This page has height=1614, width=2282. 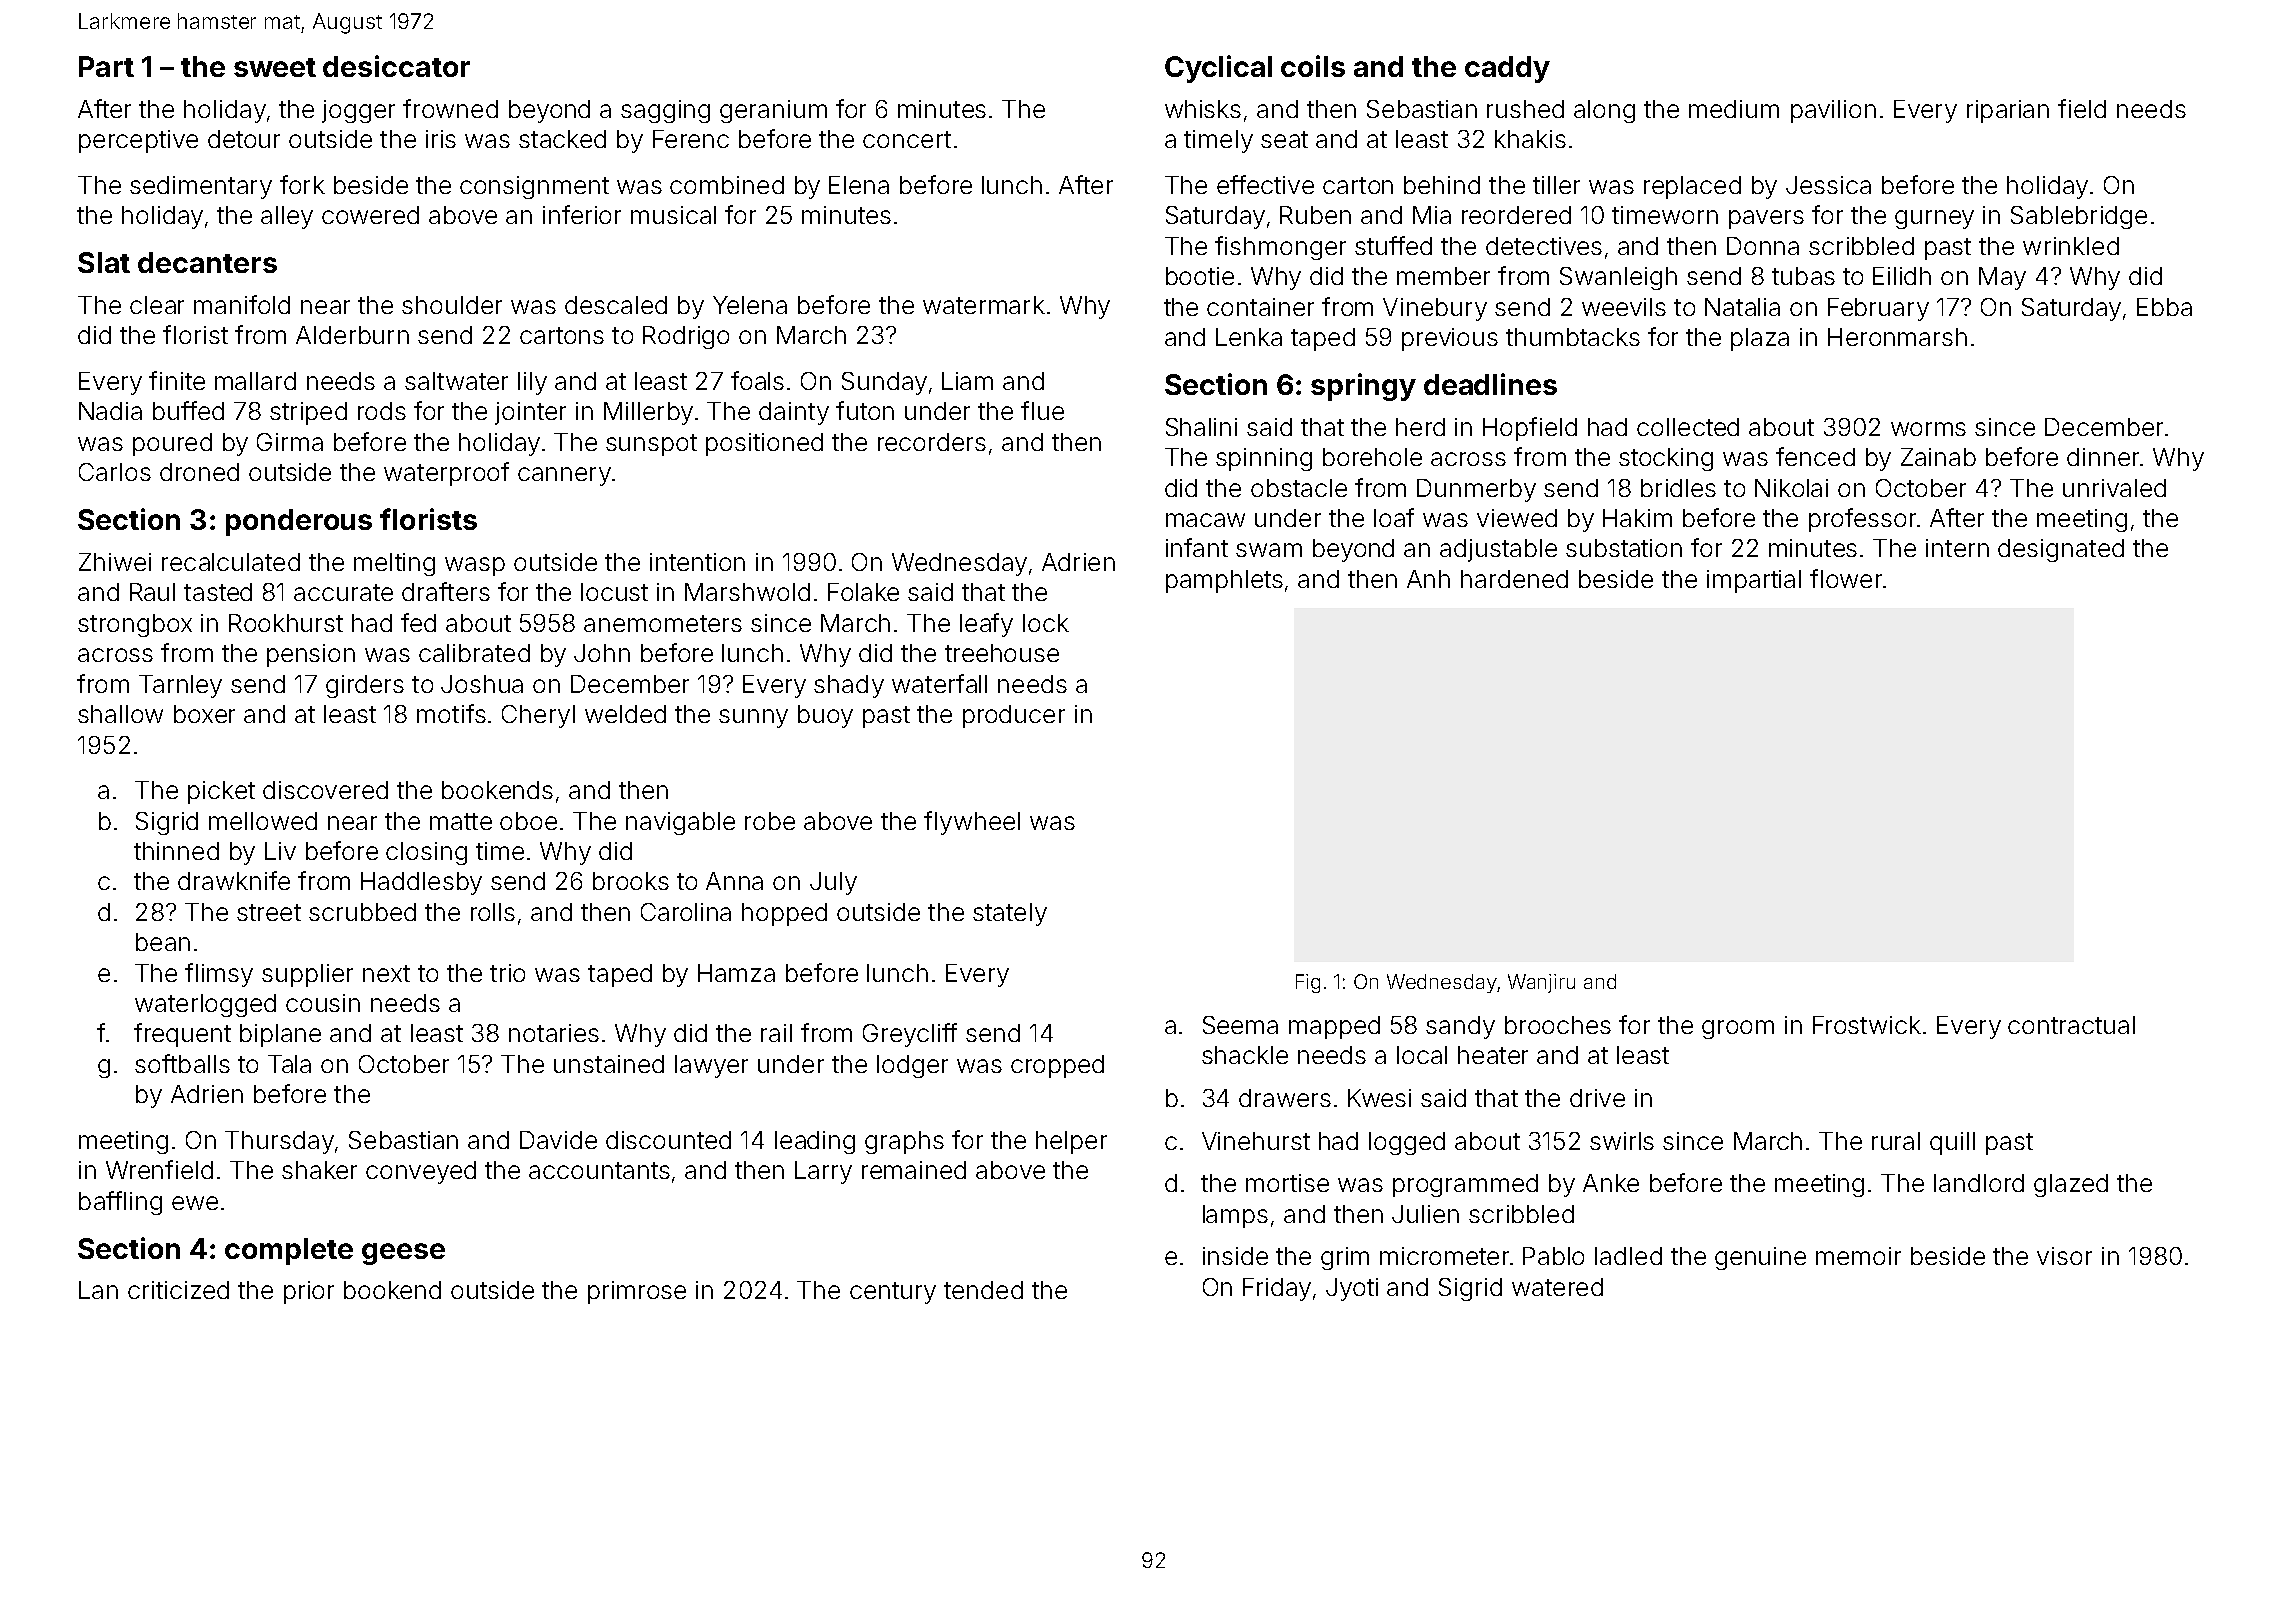 I want to click on Liv, so click(x=280, y=851).
